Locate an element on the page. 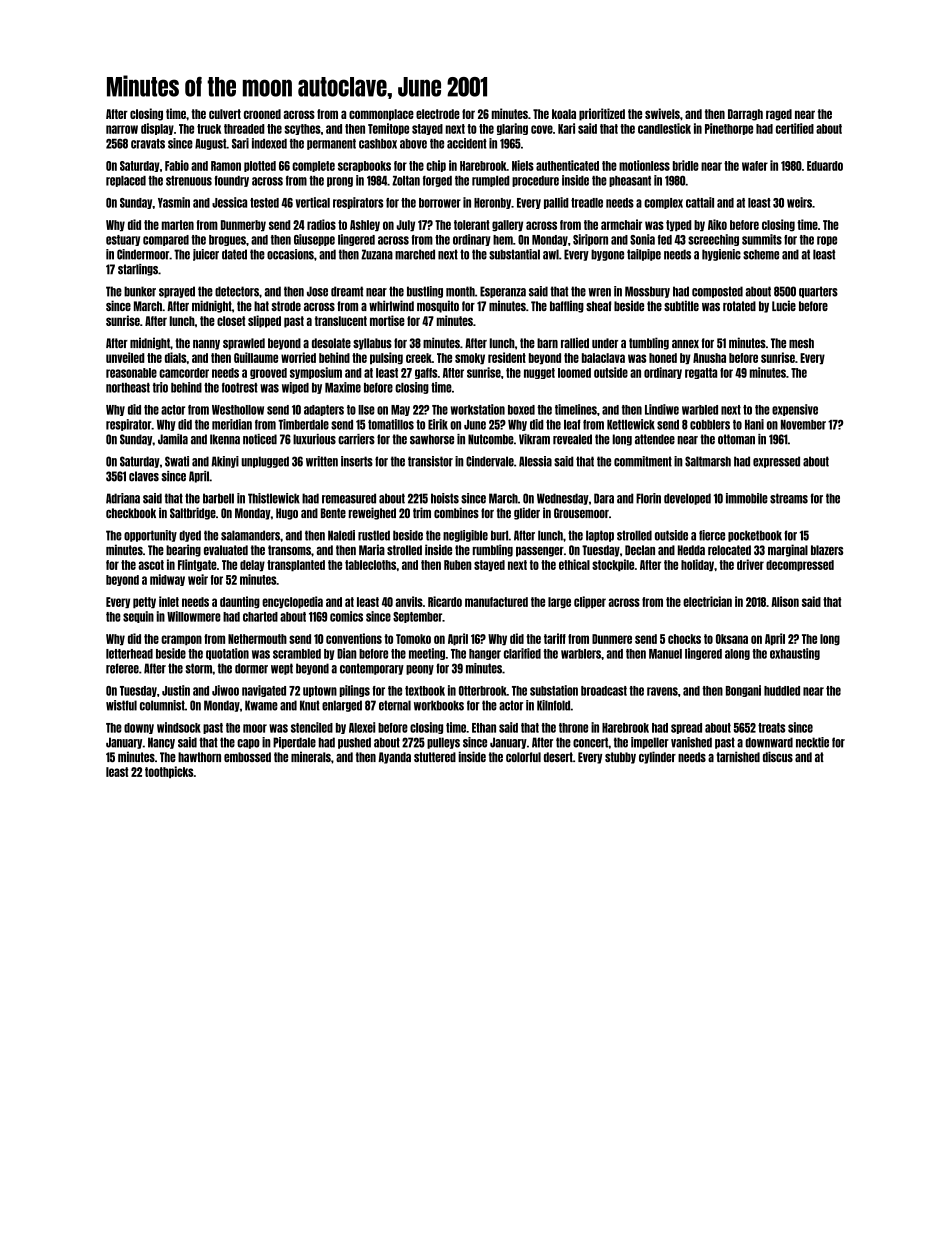 This page has width=952, height=1233. Eduardo is located at coordinates (825, 166).
